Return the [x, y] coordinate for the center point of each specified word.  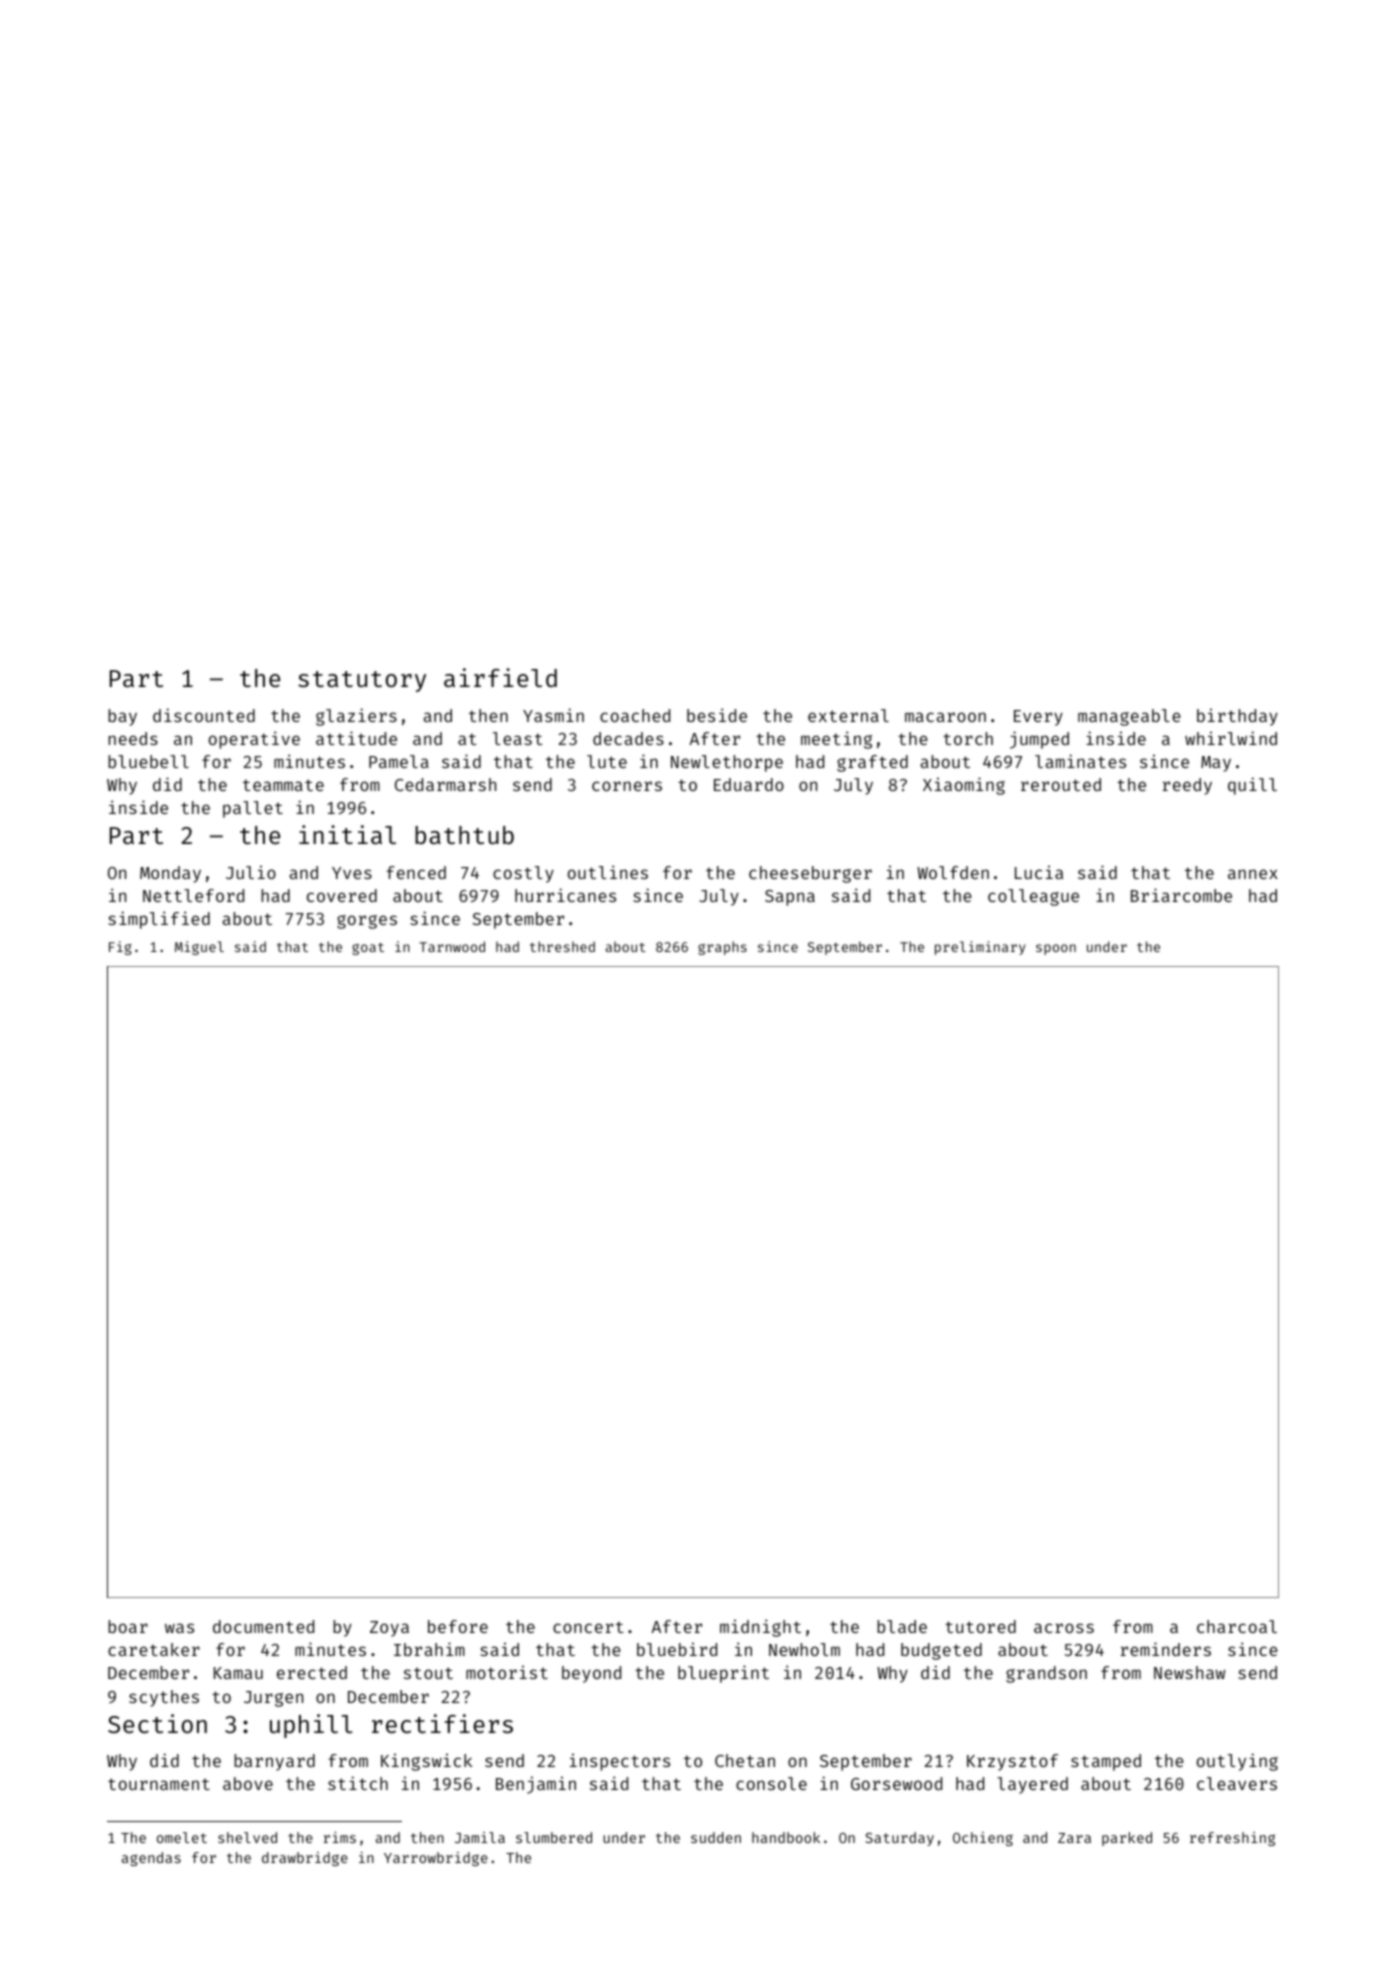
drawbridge [305, 1859]
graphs [722, 948]
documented [263, 1626]
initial [347, 834]
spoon [1056, 949]
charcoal [1237, 1626]
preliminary [980, 948]
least [517, 738]
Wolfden [953, 872]
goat [368, 949]
